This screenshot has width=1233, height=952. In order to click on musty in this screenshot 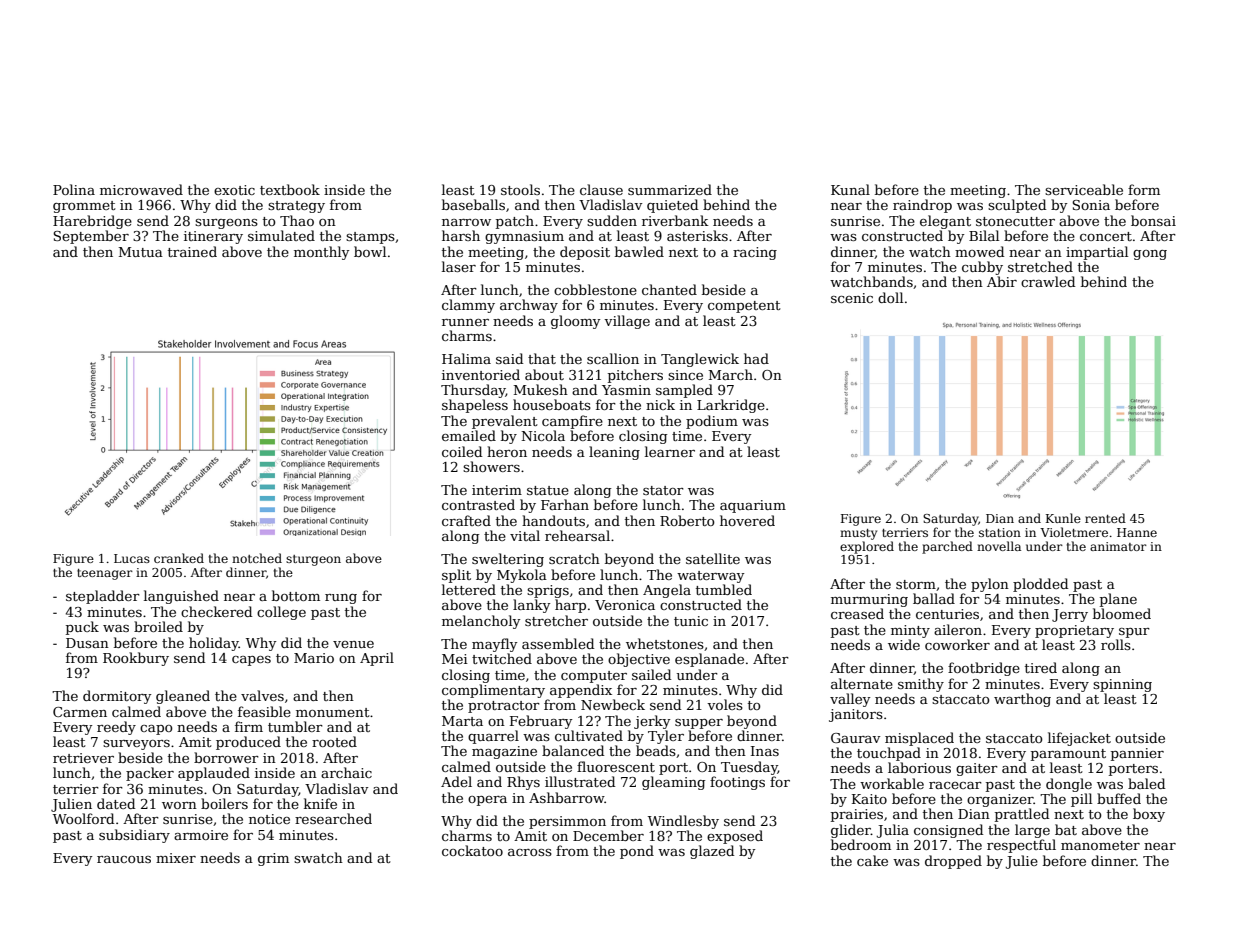, I will do `click(858, 534)`.
